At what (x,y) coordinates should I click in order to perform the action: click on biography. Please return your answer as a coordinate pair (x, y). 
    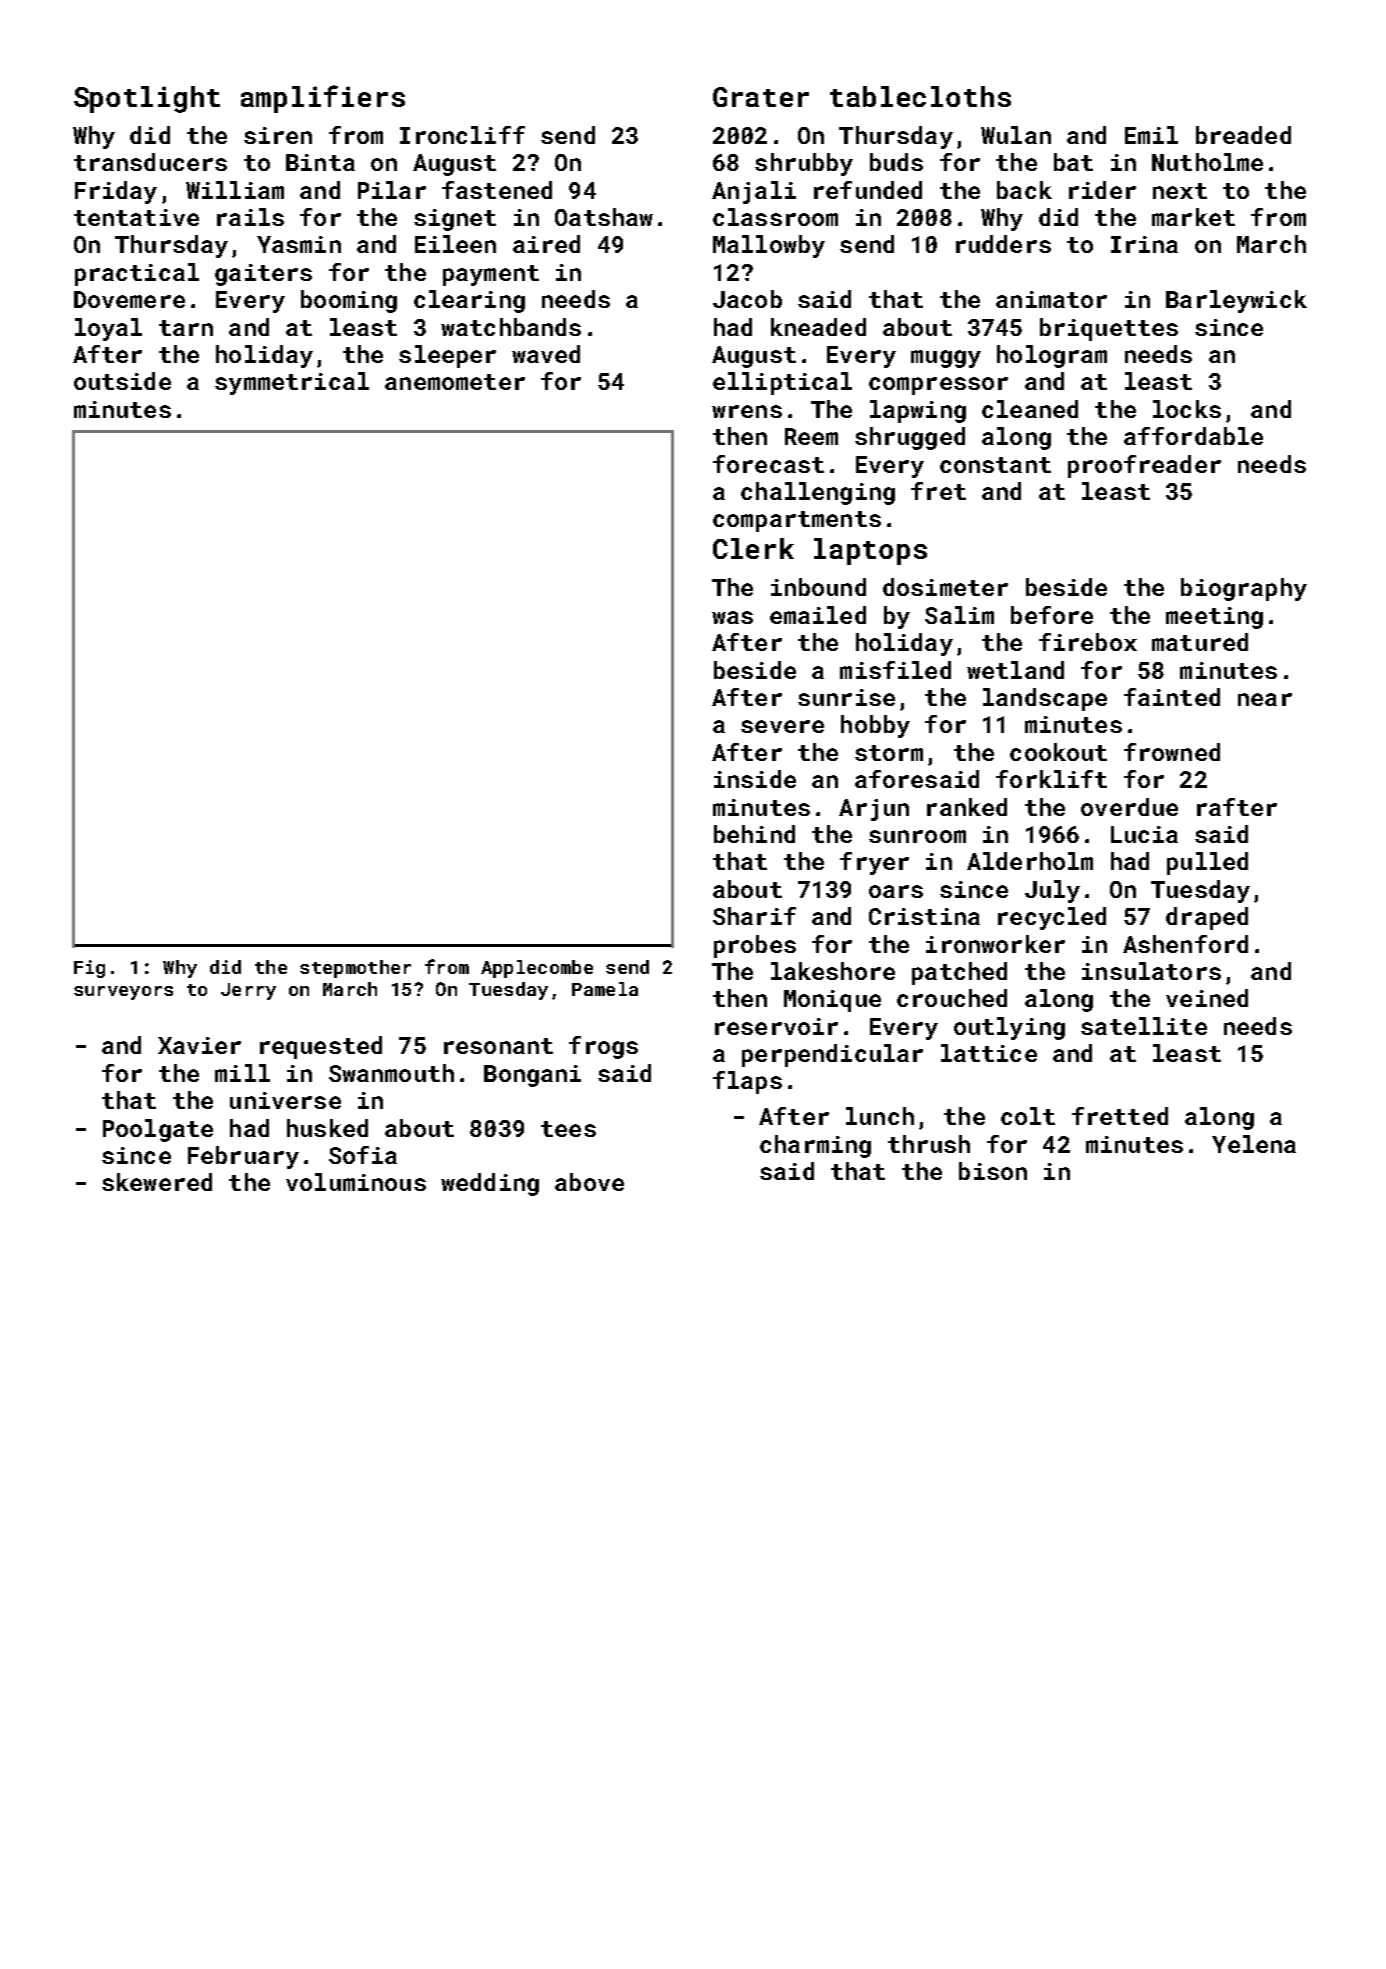
    Looking at the image, I should click on (1244, 589).
